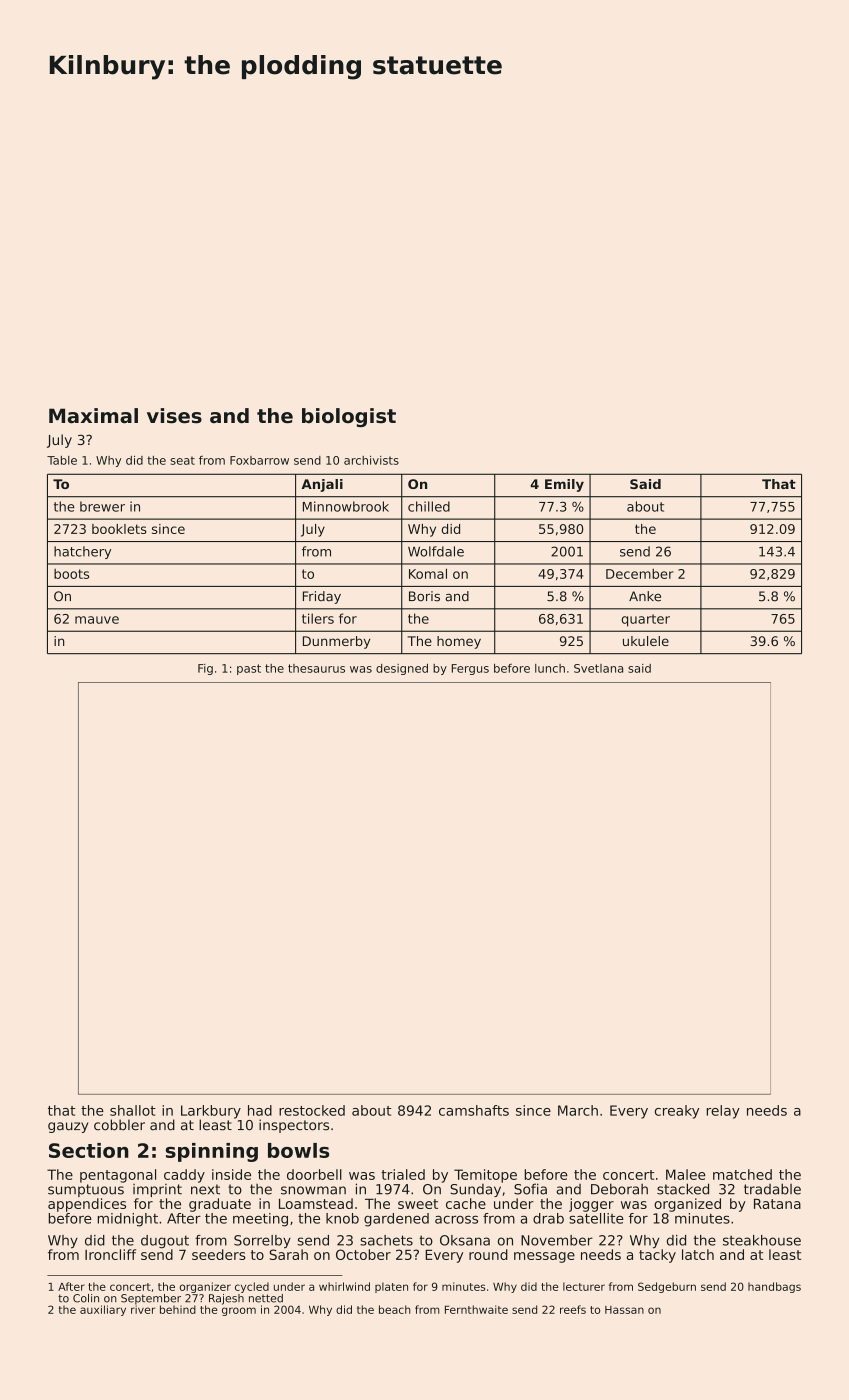  I want to click on Fig, so click(205, 669).
